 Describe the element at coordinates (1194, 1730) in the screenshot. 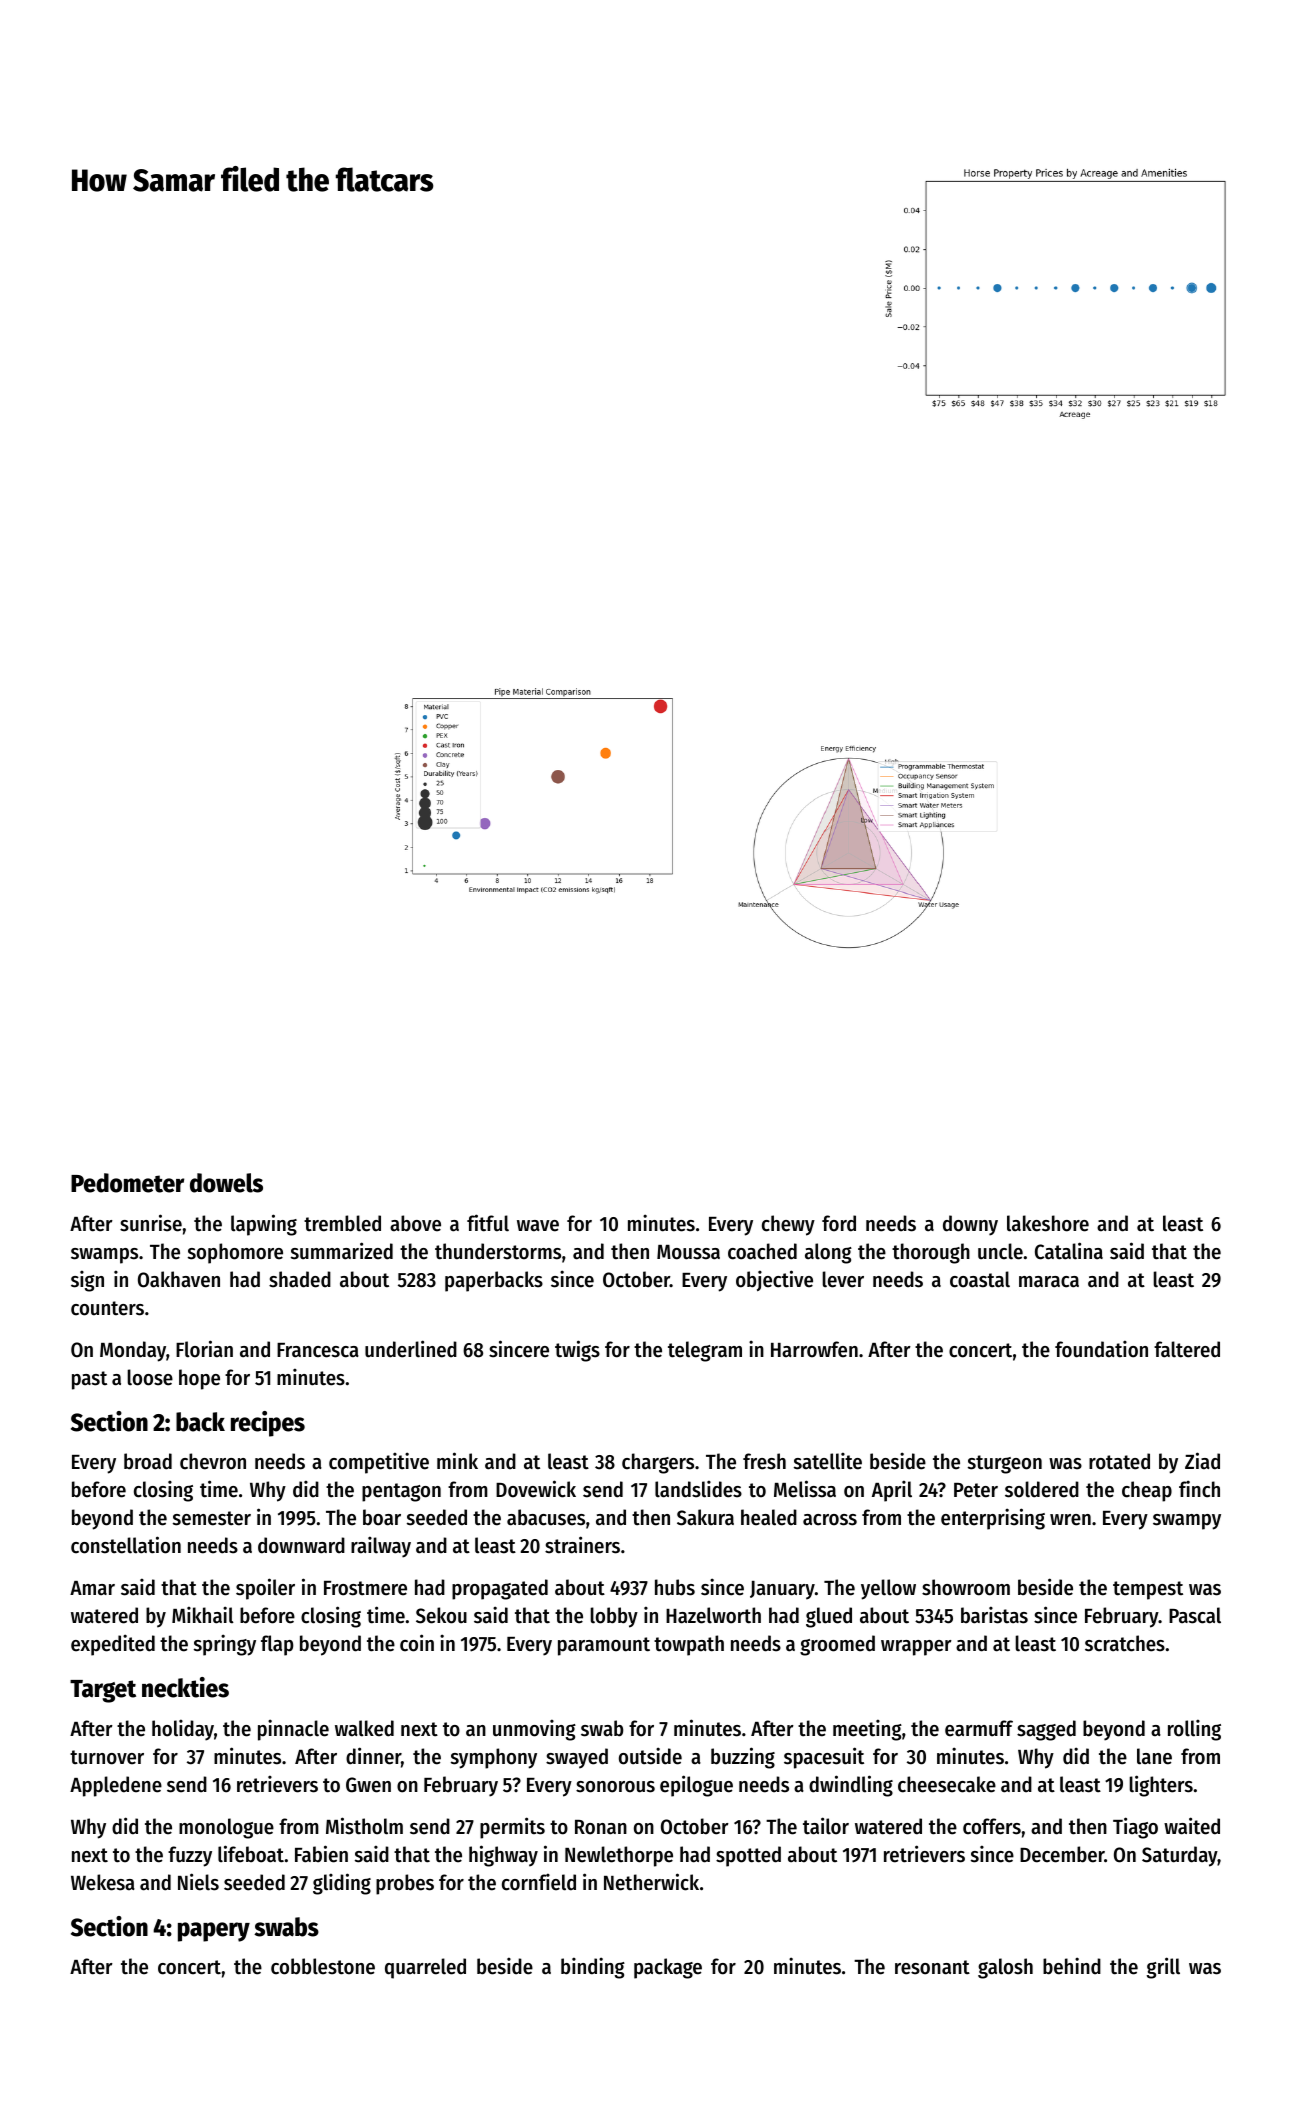

I see `rolling` at that location.
